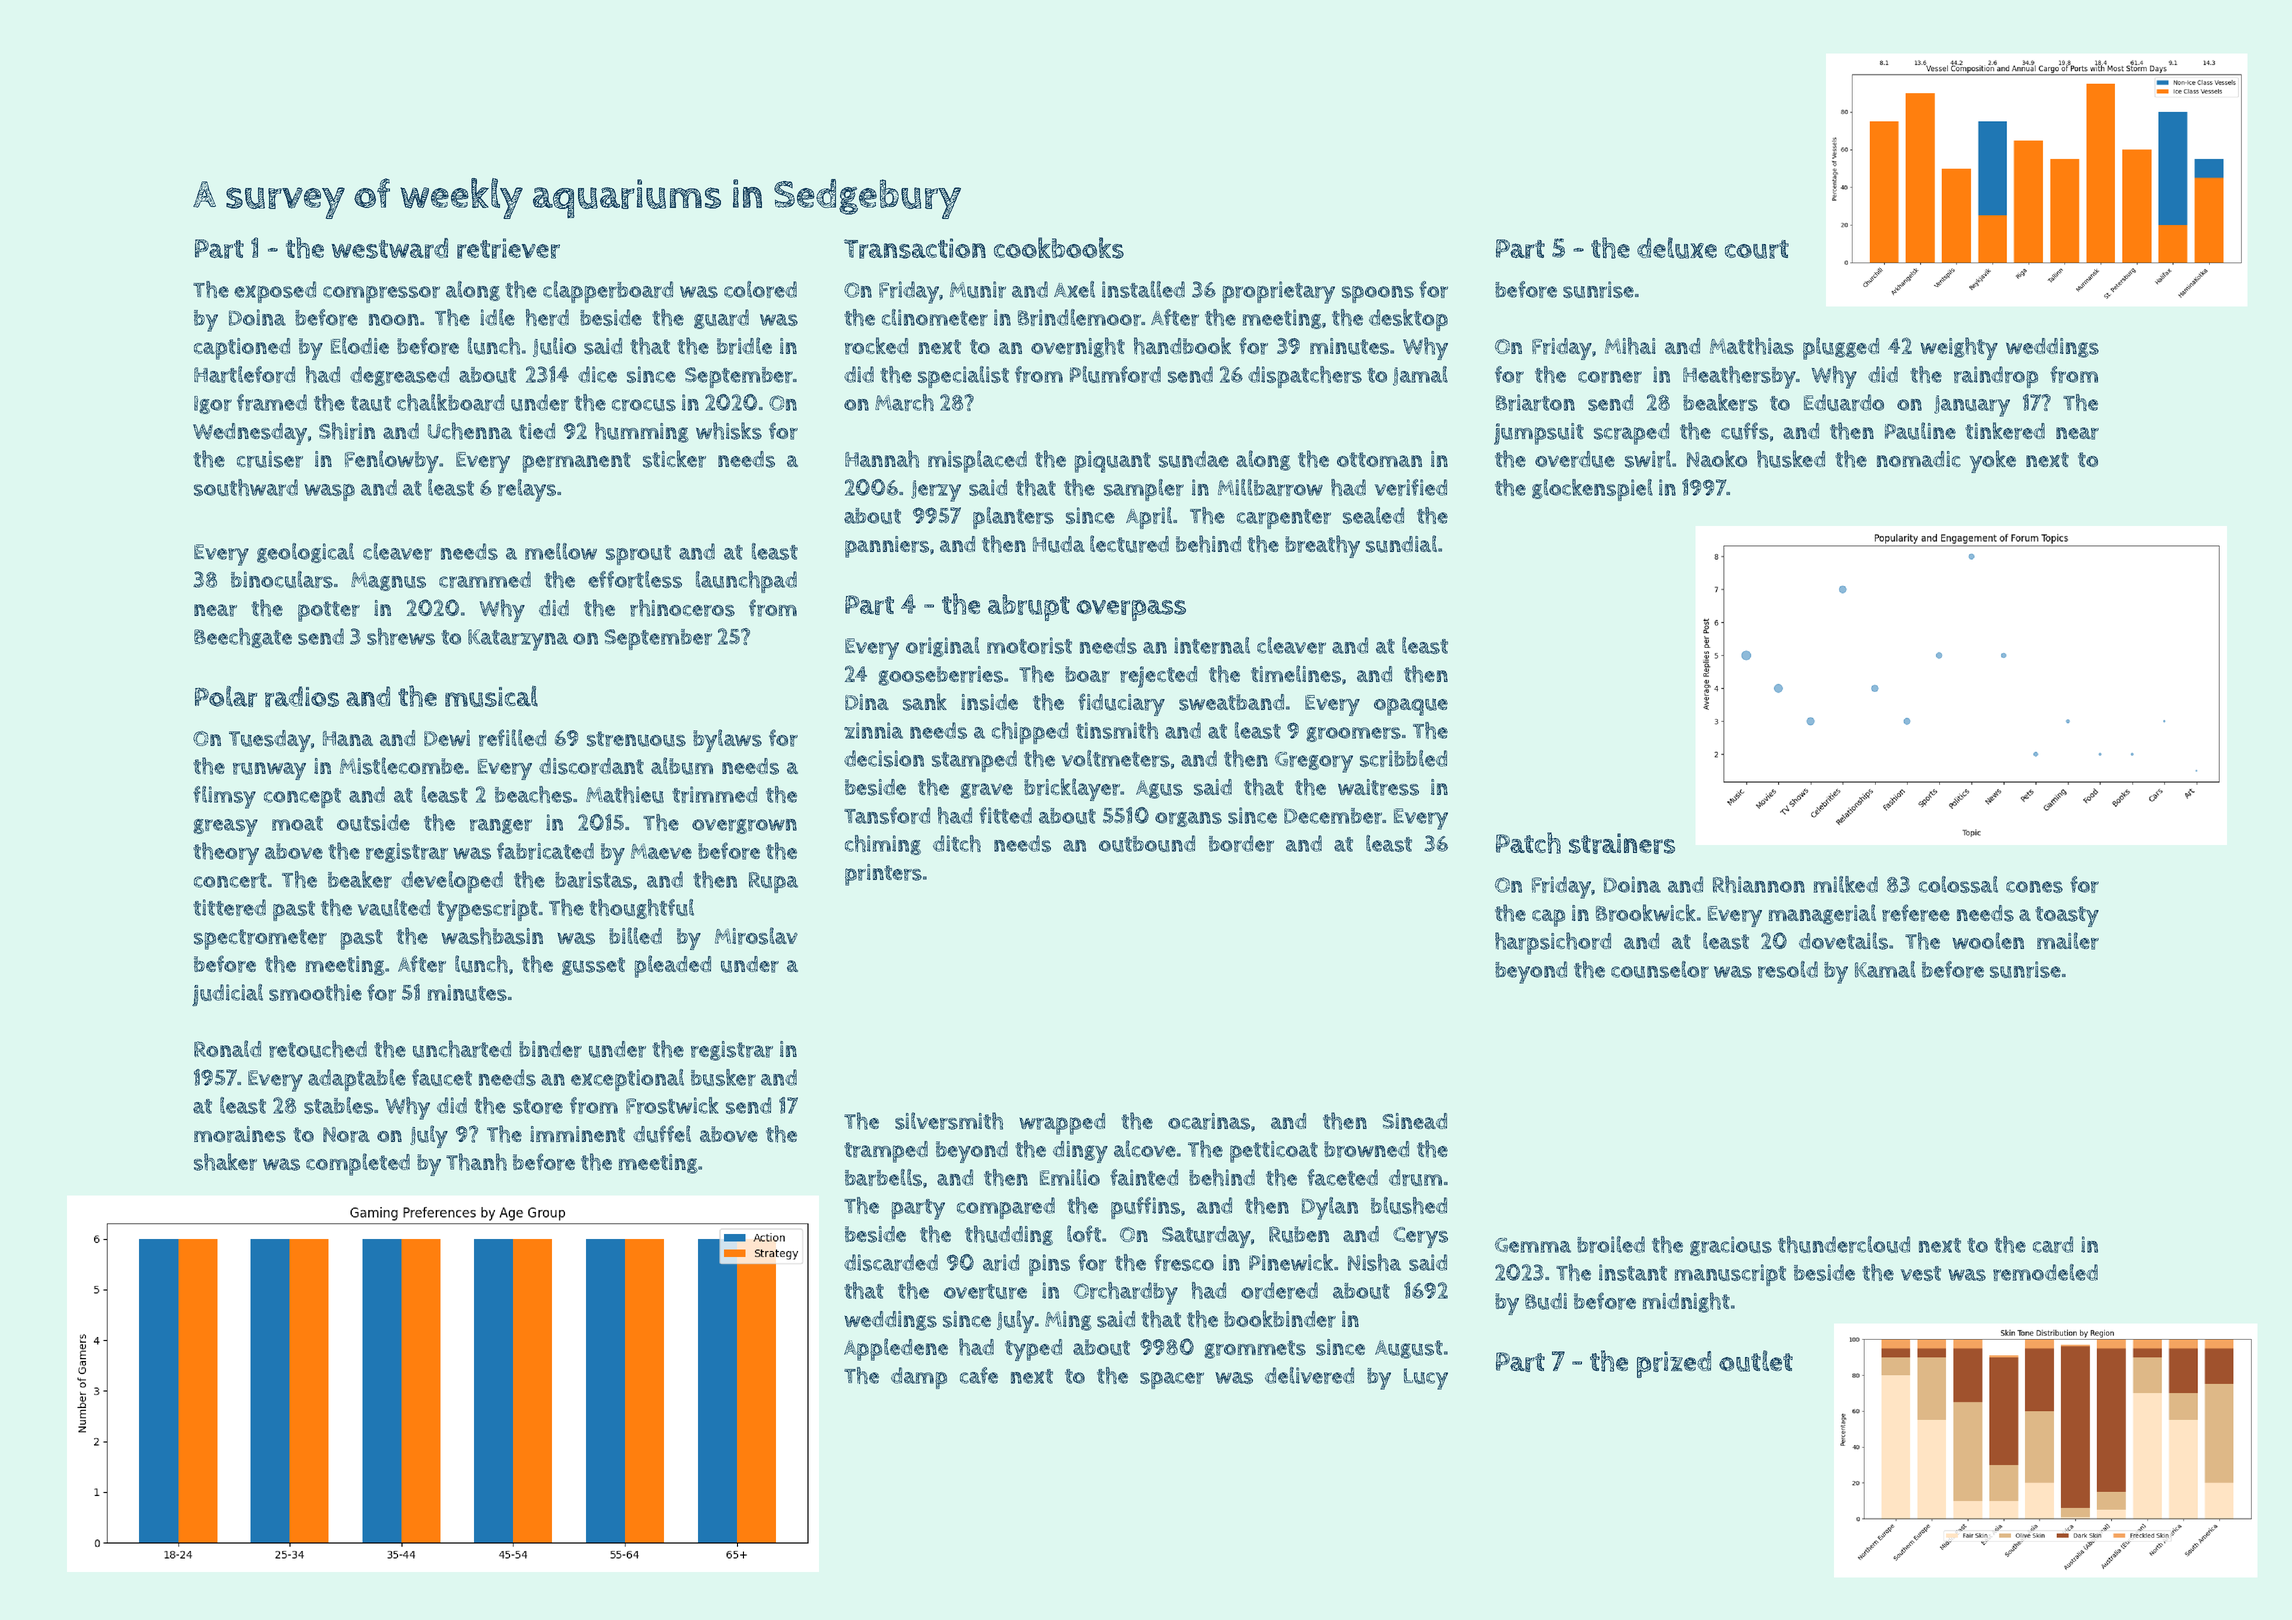  Describe the element at coordinates (1147, 843) in the screenshot. I see `outbound` at that location.
